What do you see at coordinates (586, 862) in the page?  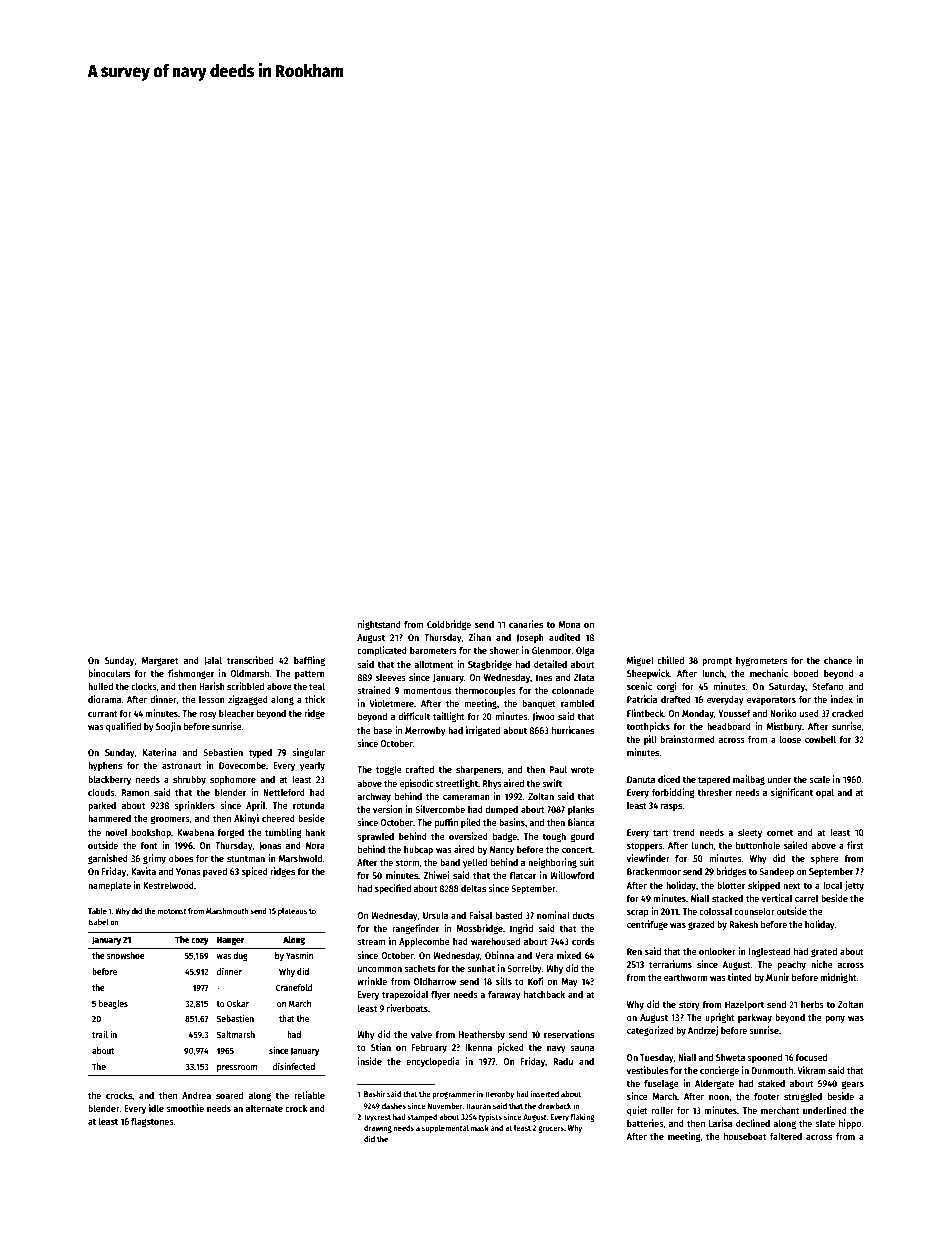 I see `suit` at bounding box center [586, 862].
